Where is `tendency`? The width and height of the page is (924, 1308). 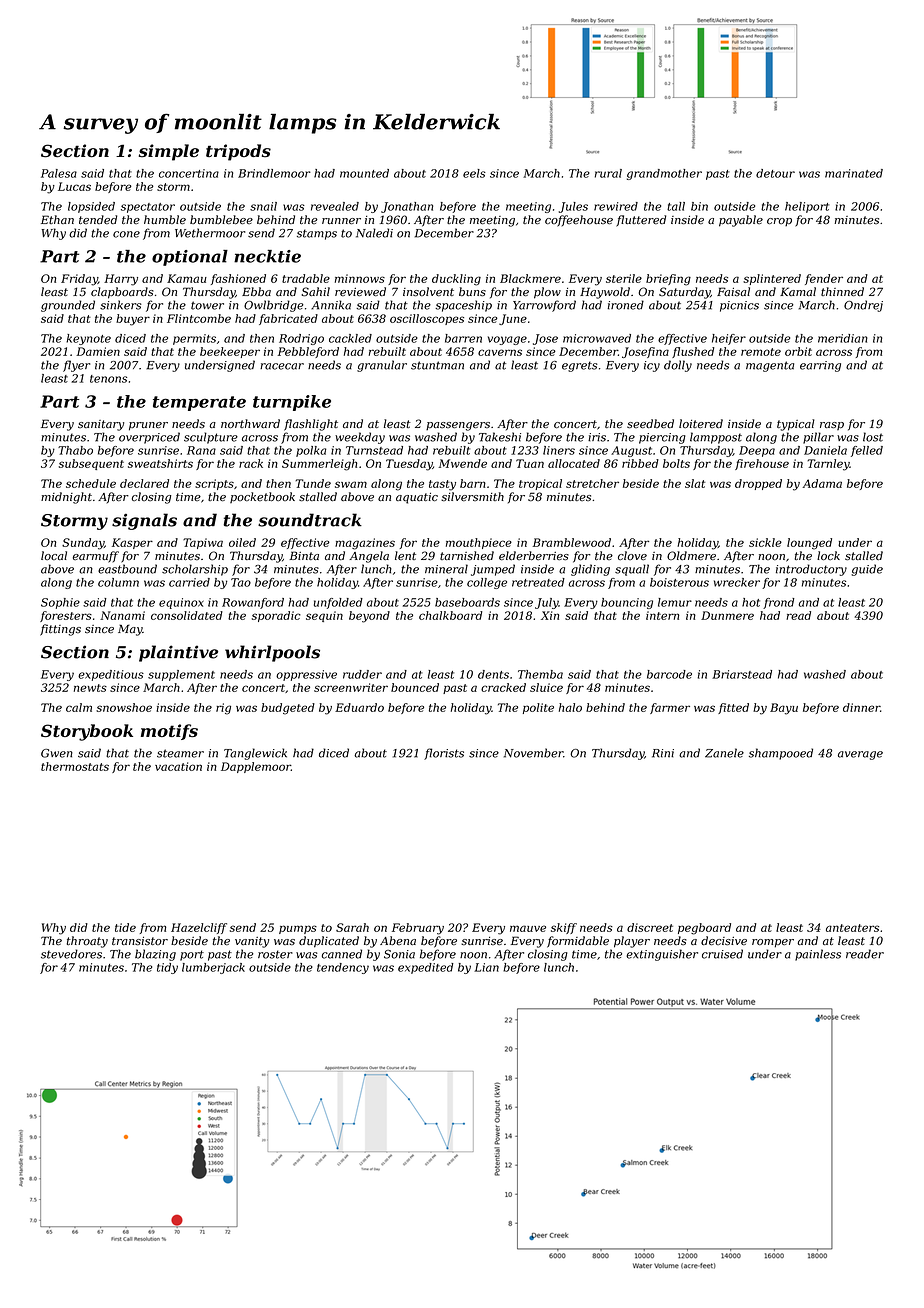
tendency is located at coordinates (343, 968).
